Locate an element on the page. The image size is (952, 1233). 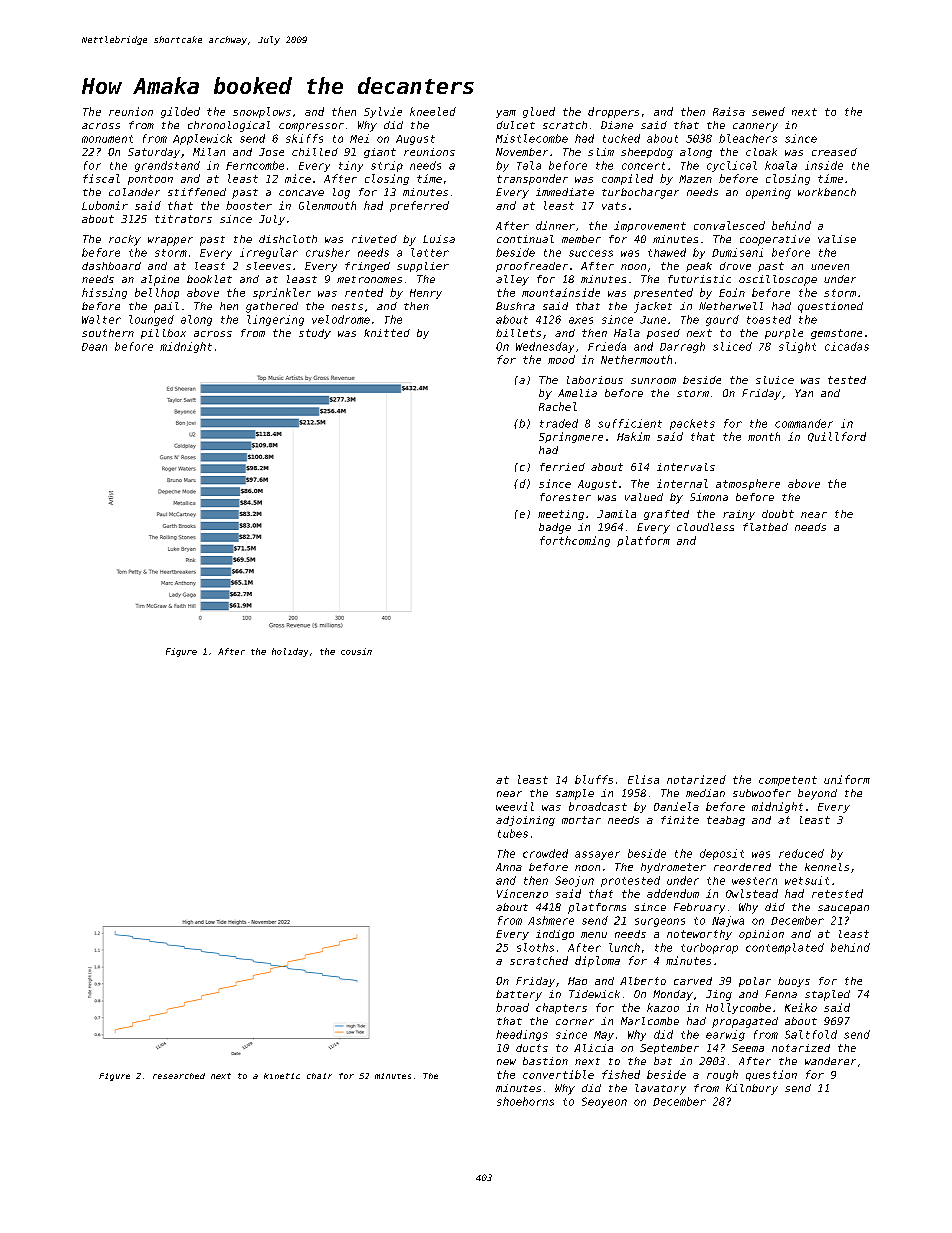
badge is located at coordinates (555, 528).
